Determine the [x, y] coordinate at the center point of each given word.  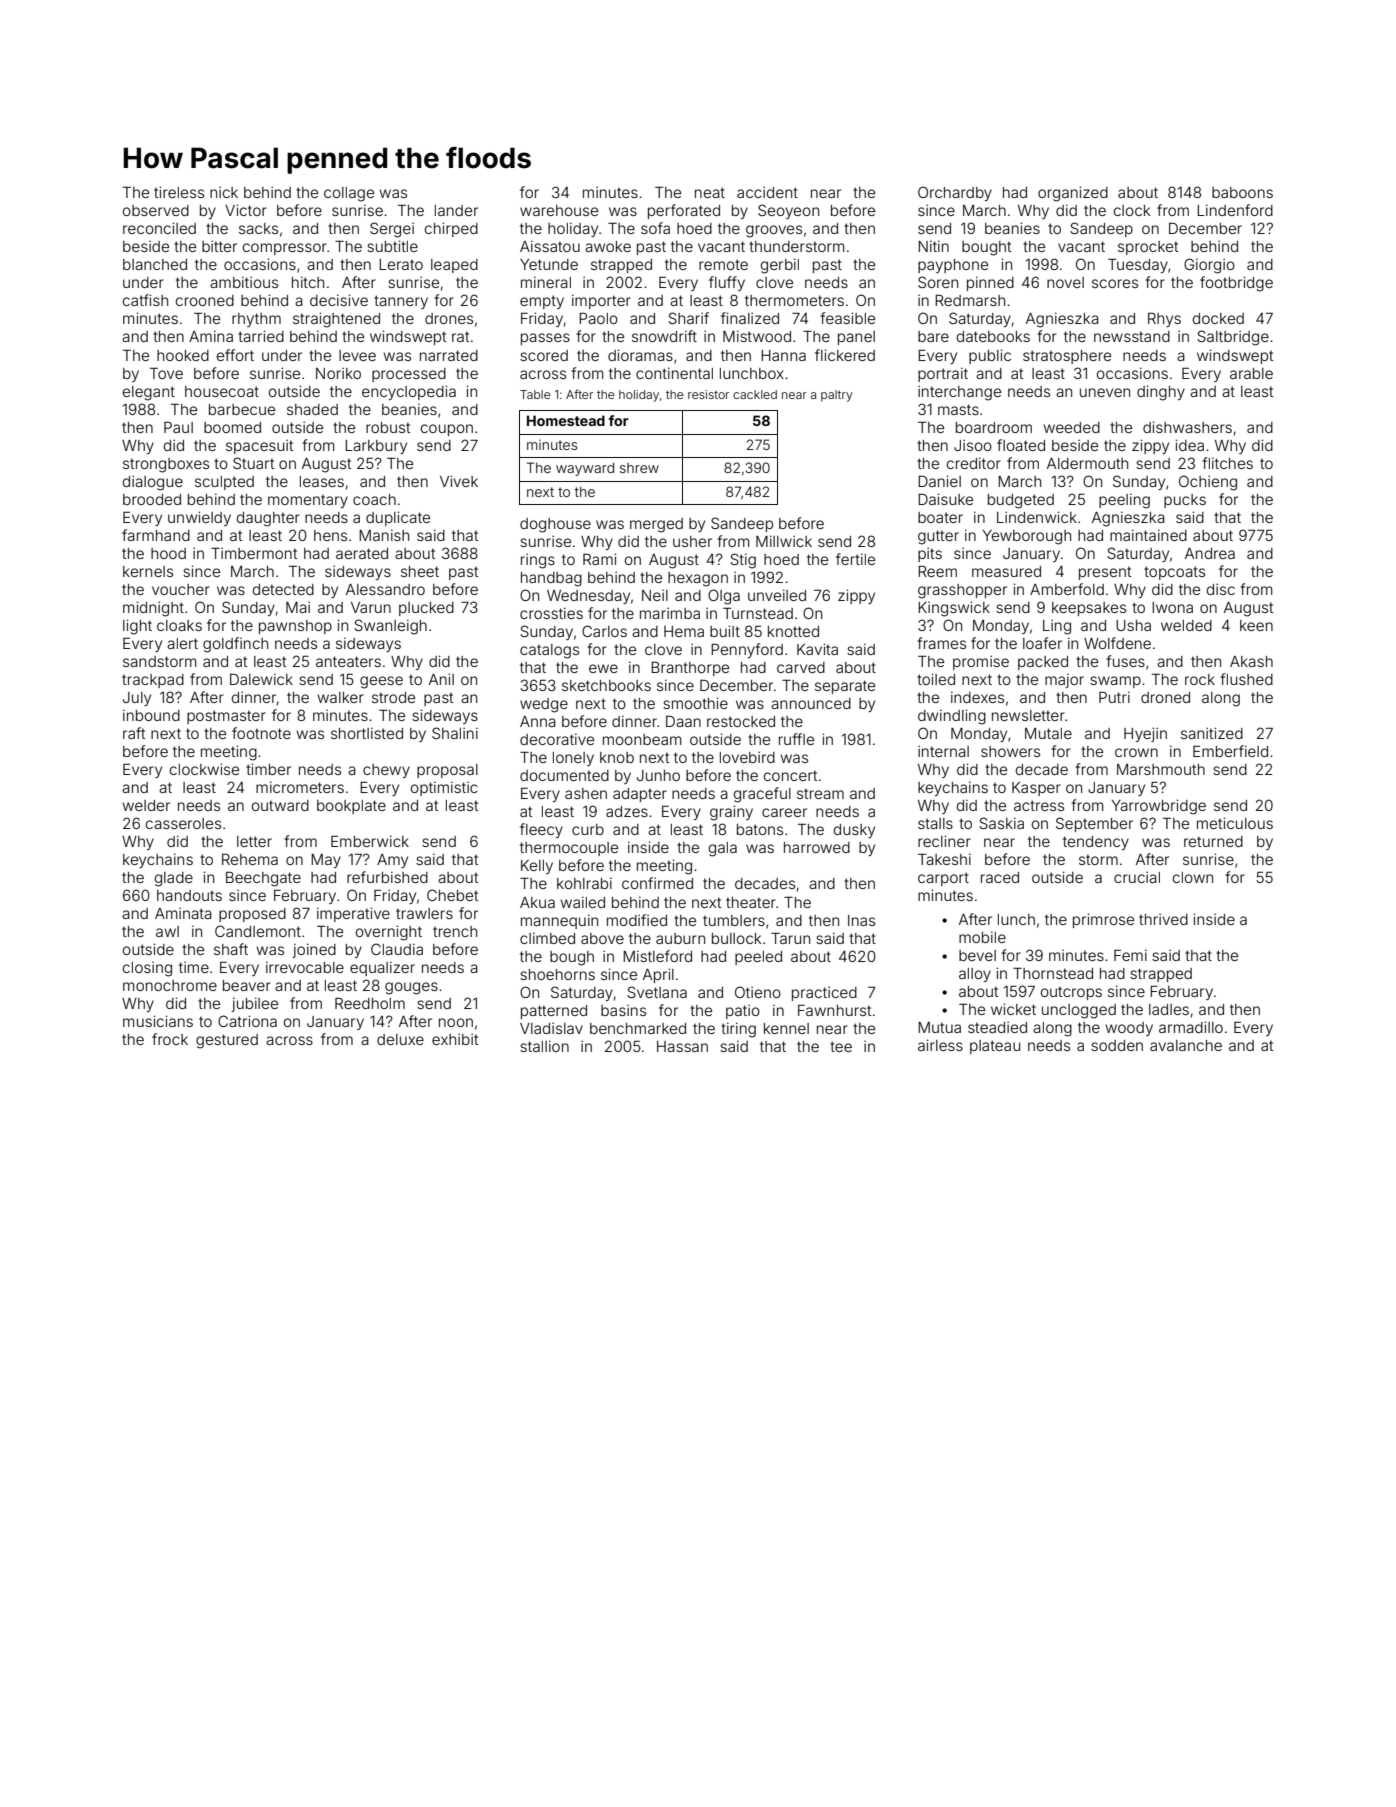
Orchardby [955, 193]
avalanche [1186, 1045]
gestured [227, 1041]
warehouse [559, 210]
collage [349, 194]
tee [841, 1046]
